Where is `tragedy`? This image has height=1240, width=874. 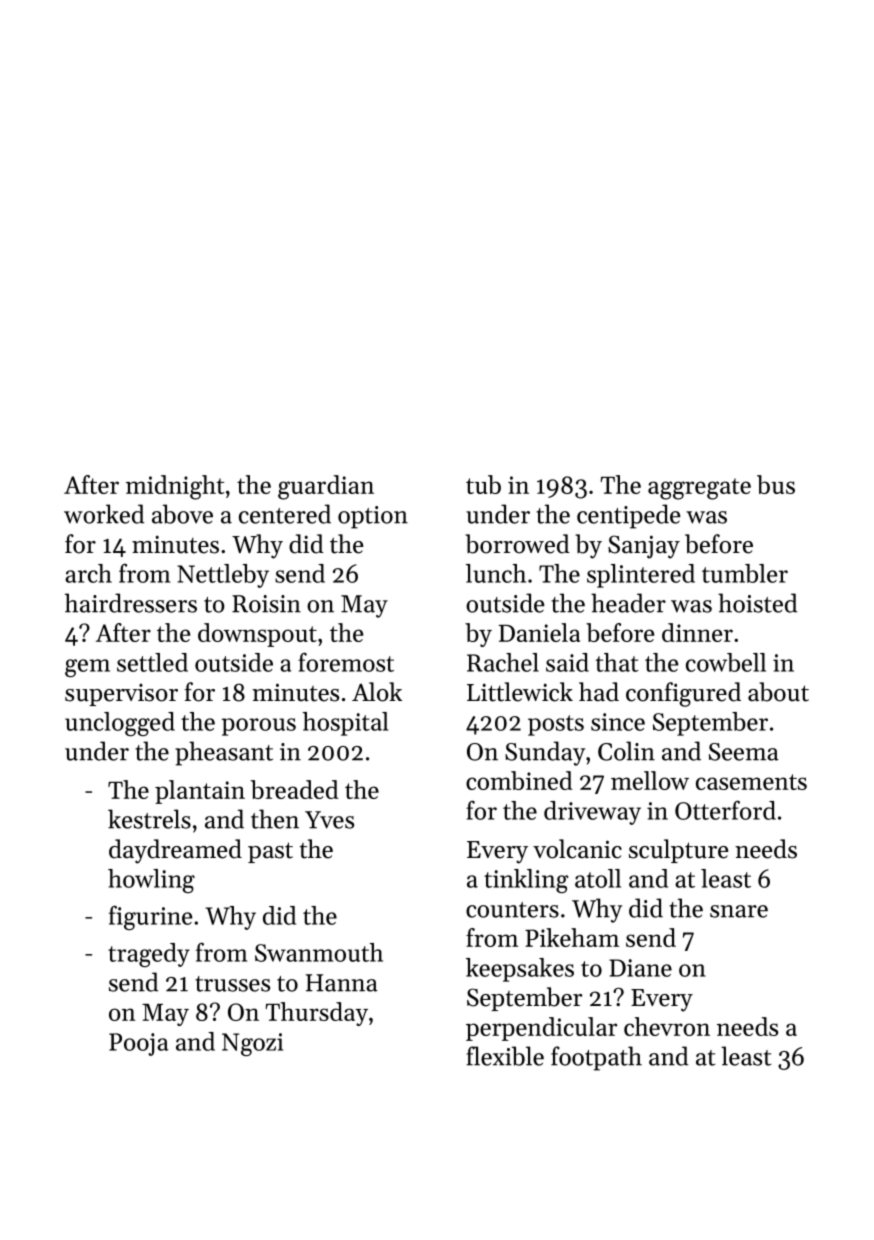 tragedy is located at coordinates (149, 955).
